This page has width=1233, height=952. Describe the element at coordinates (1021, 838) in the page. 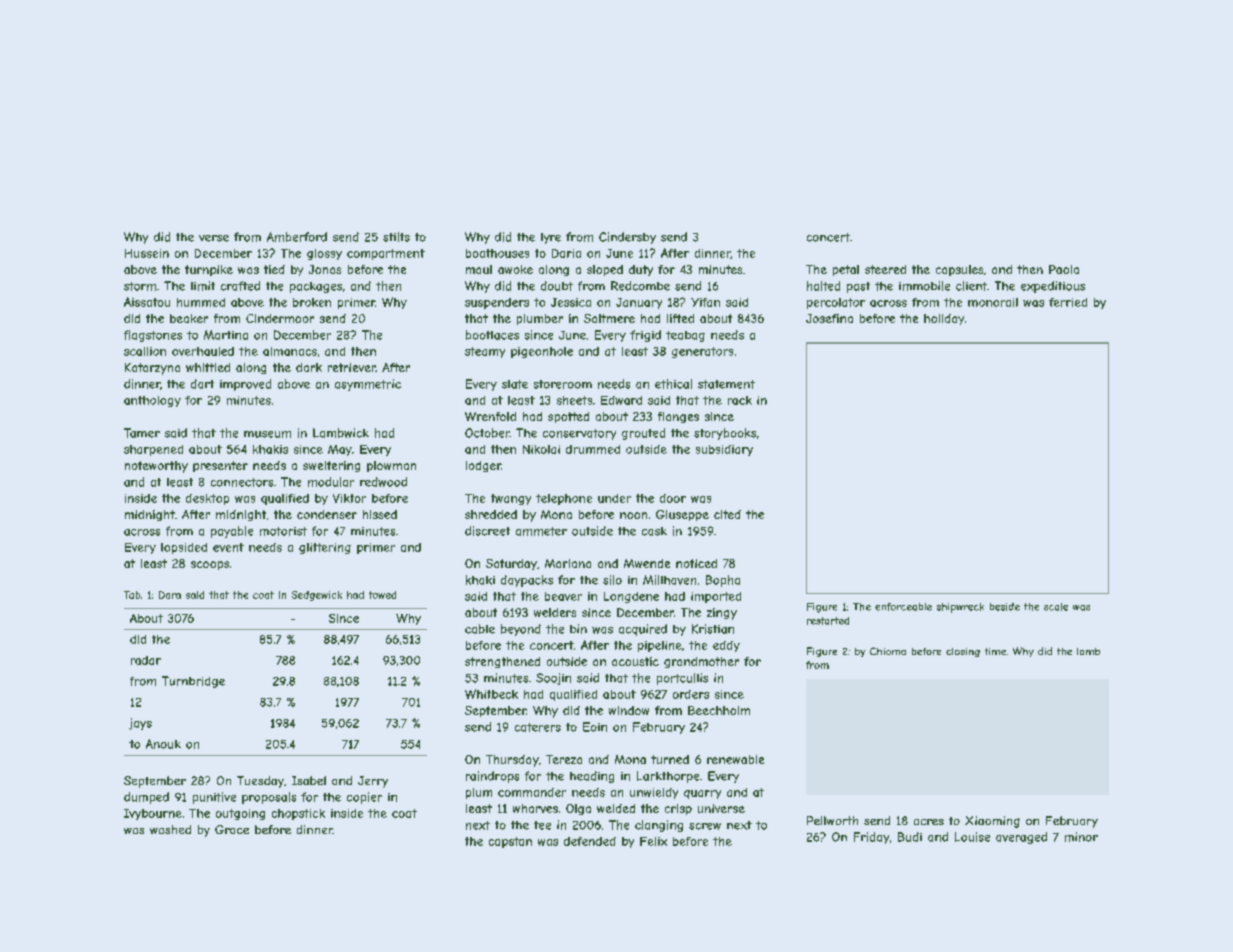

I see `averaged` at that location.
